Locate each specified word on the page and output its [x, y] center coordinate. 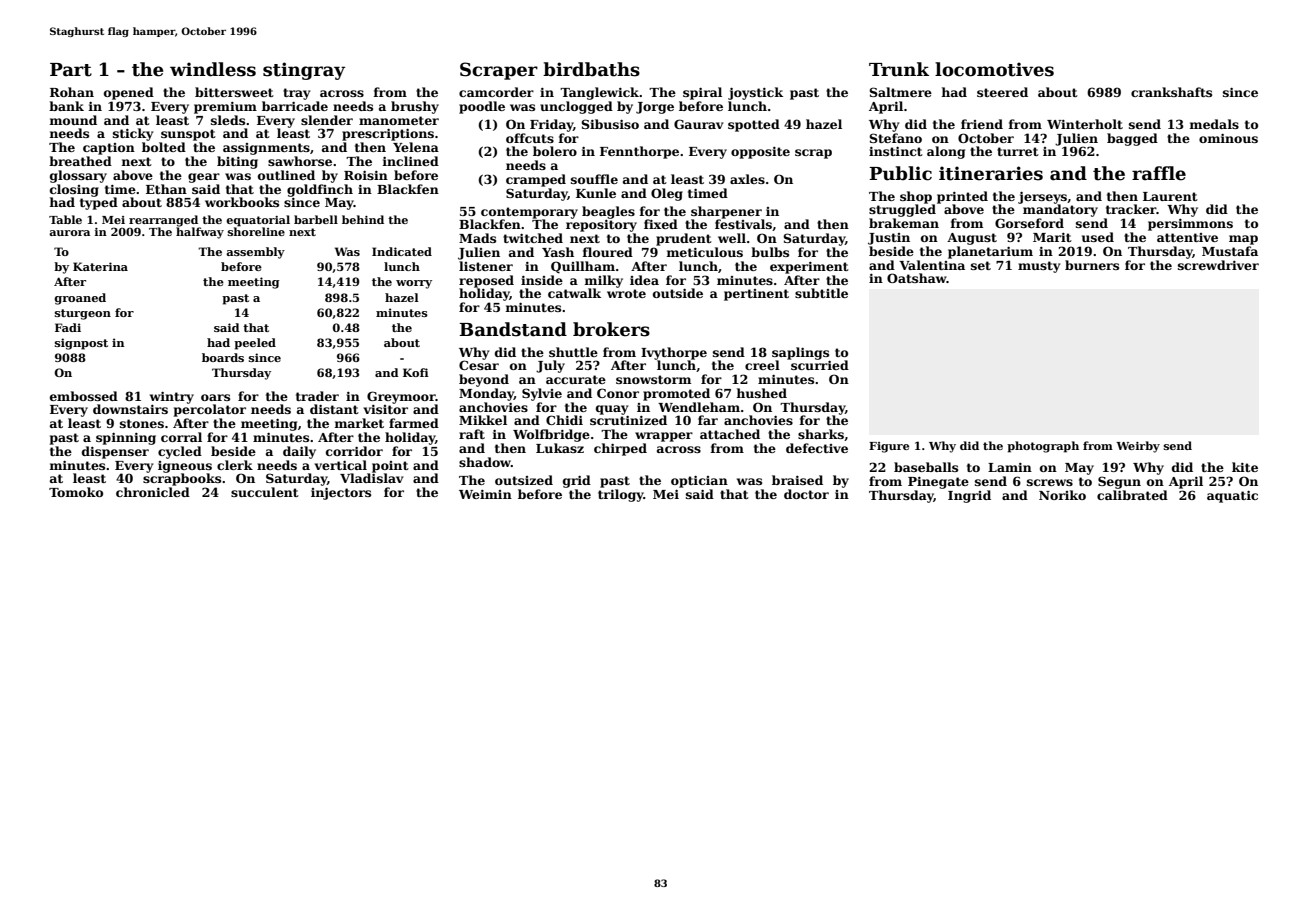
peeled [255, 344]
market [359, 423]
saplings [800, 353]
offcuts [530, 138]
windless [213, 69]
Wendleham [699, 407]
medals [1214, 124]
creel [762, 365]
